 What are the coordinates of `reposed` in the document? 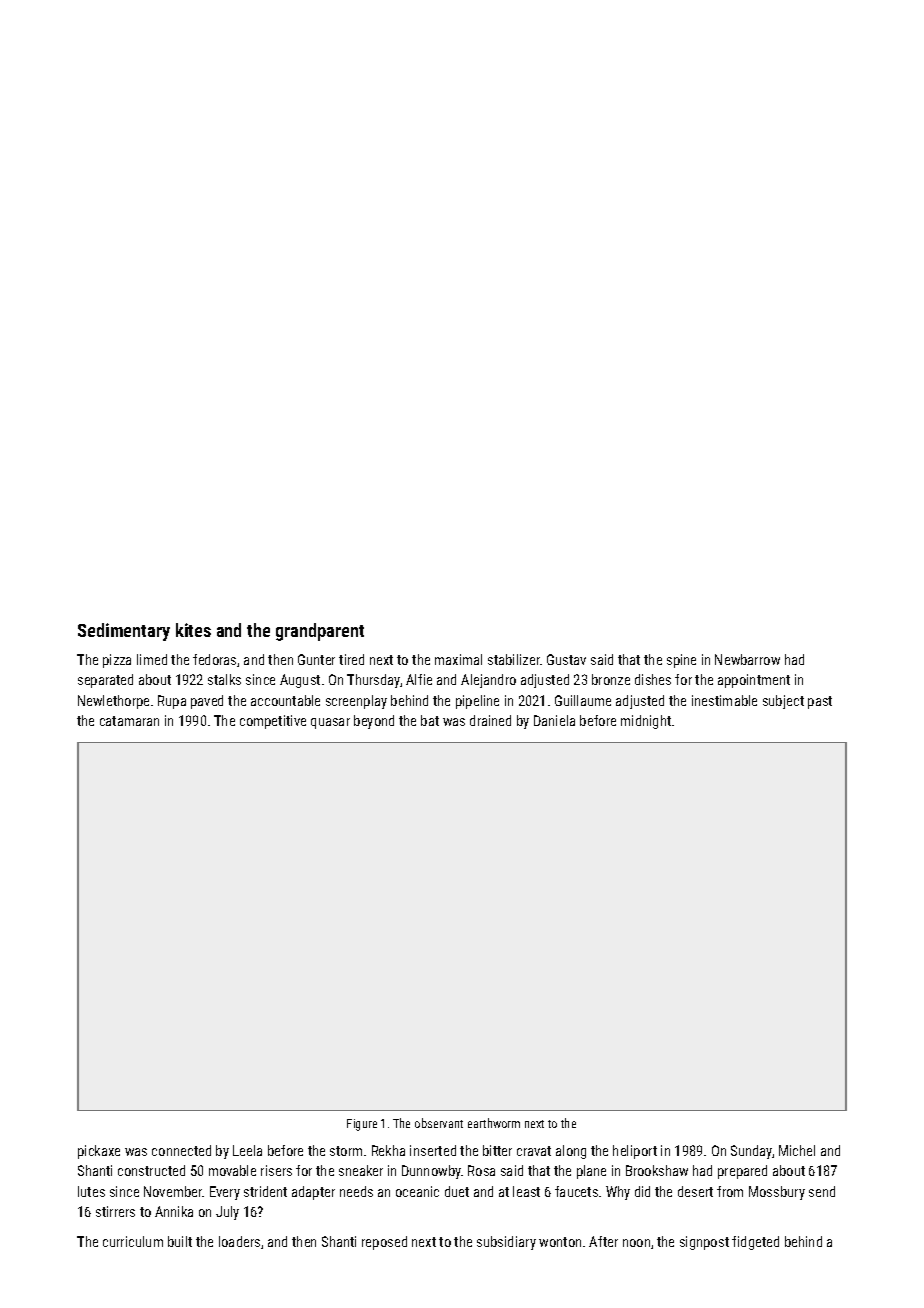 It's located at (384, 1243).
